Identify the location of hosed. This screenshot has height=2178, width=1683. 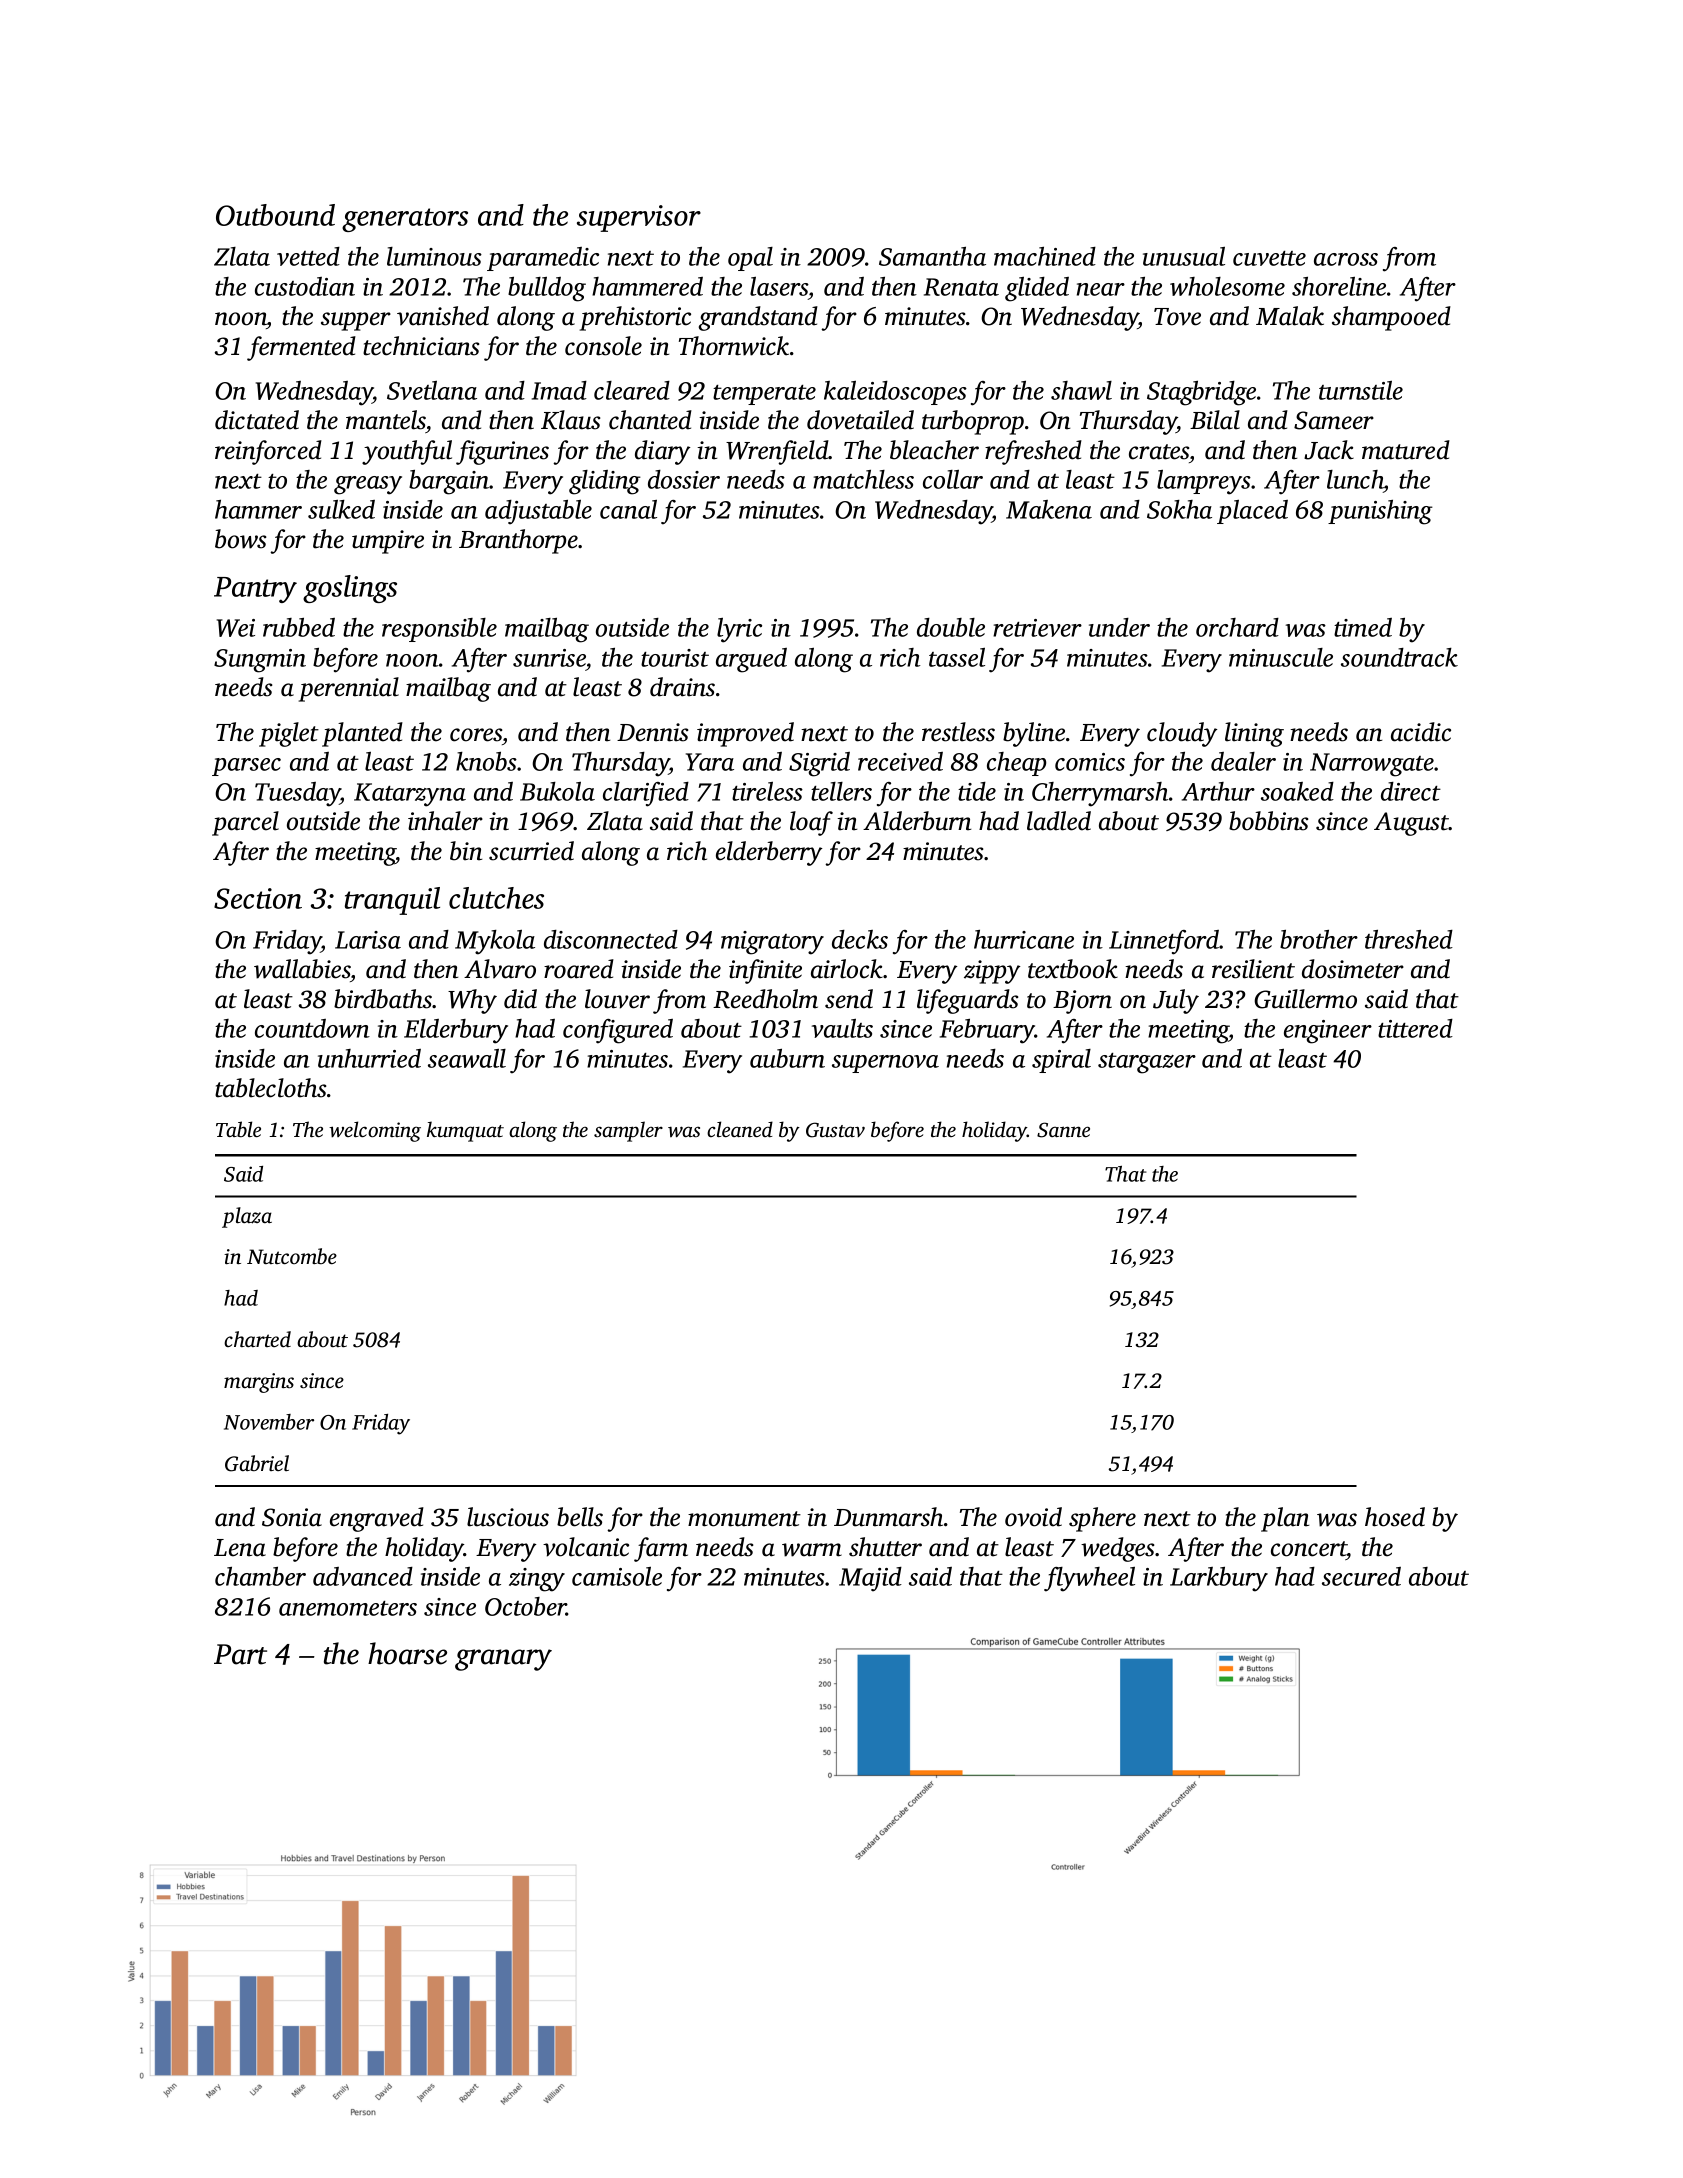
(1395, 1517).
